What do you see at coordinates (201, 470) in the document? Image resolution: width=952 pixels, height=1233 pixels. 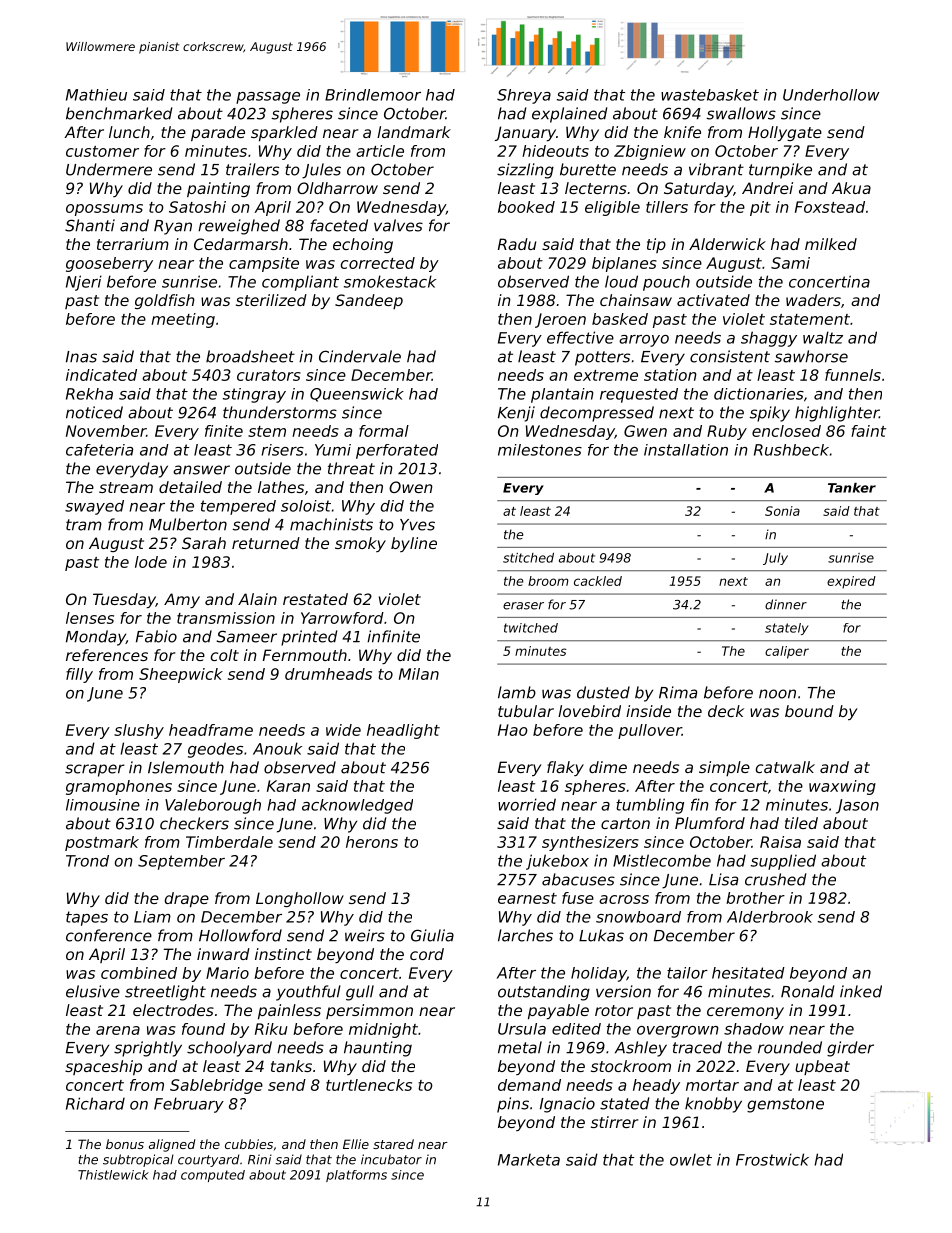 I see `answer` at bounding box center [201, 470].
